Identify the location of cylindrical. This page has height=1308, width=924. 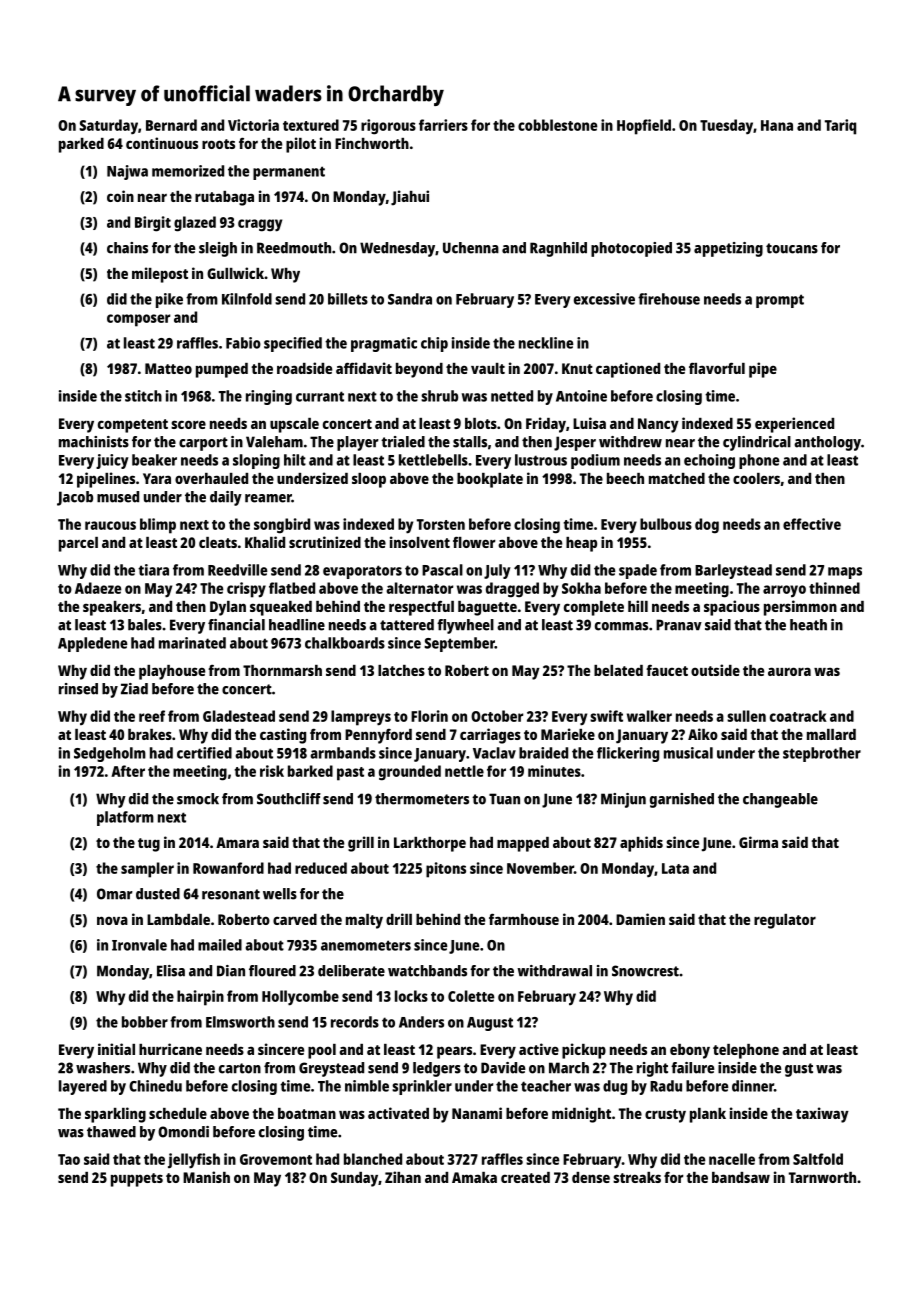
(757, 443).
